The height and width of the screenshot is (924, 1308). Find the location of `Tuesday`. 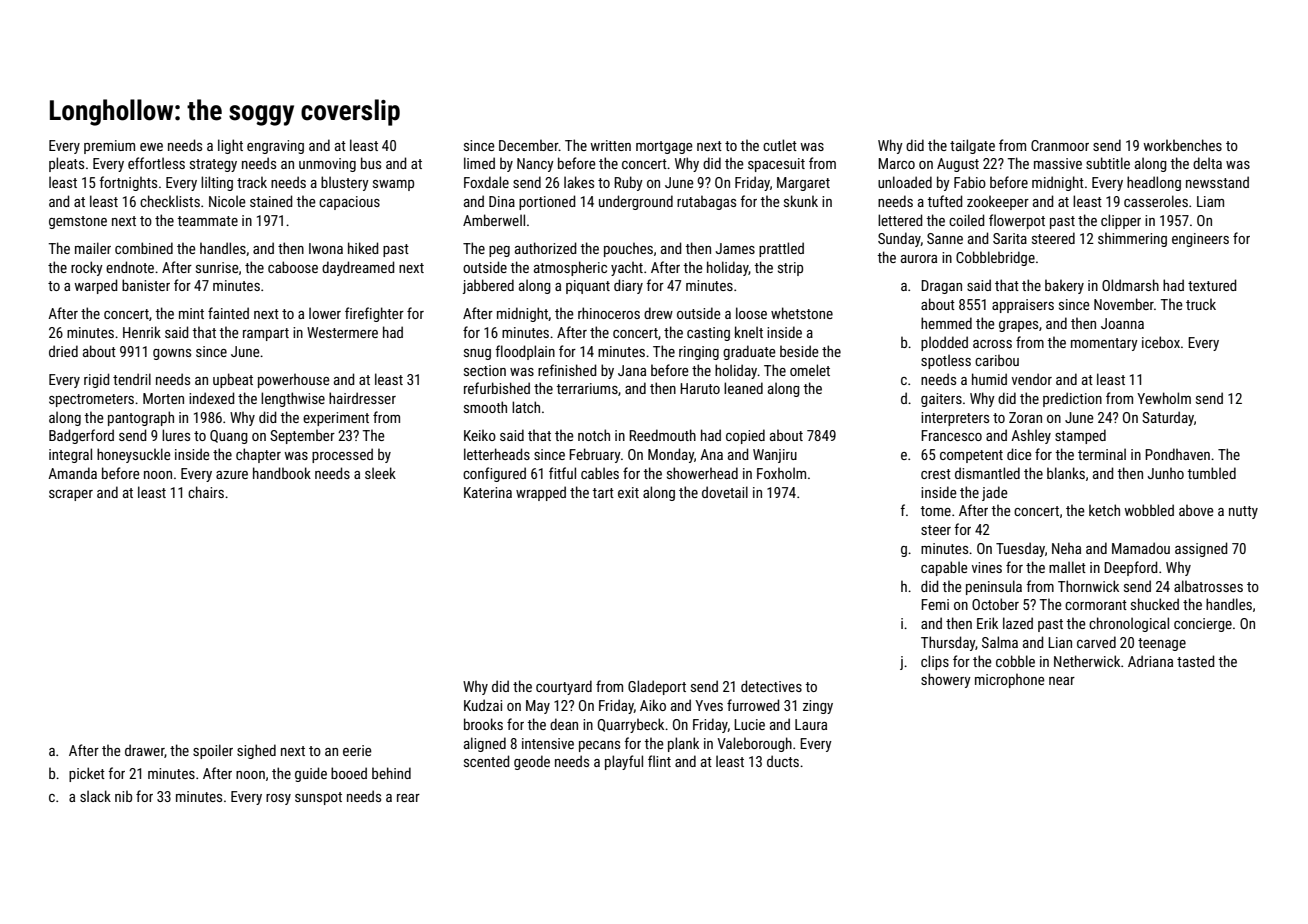

Tuesday is located at coordinates (1020, 549).
